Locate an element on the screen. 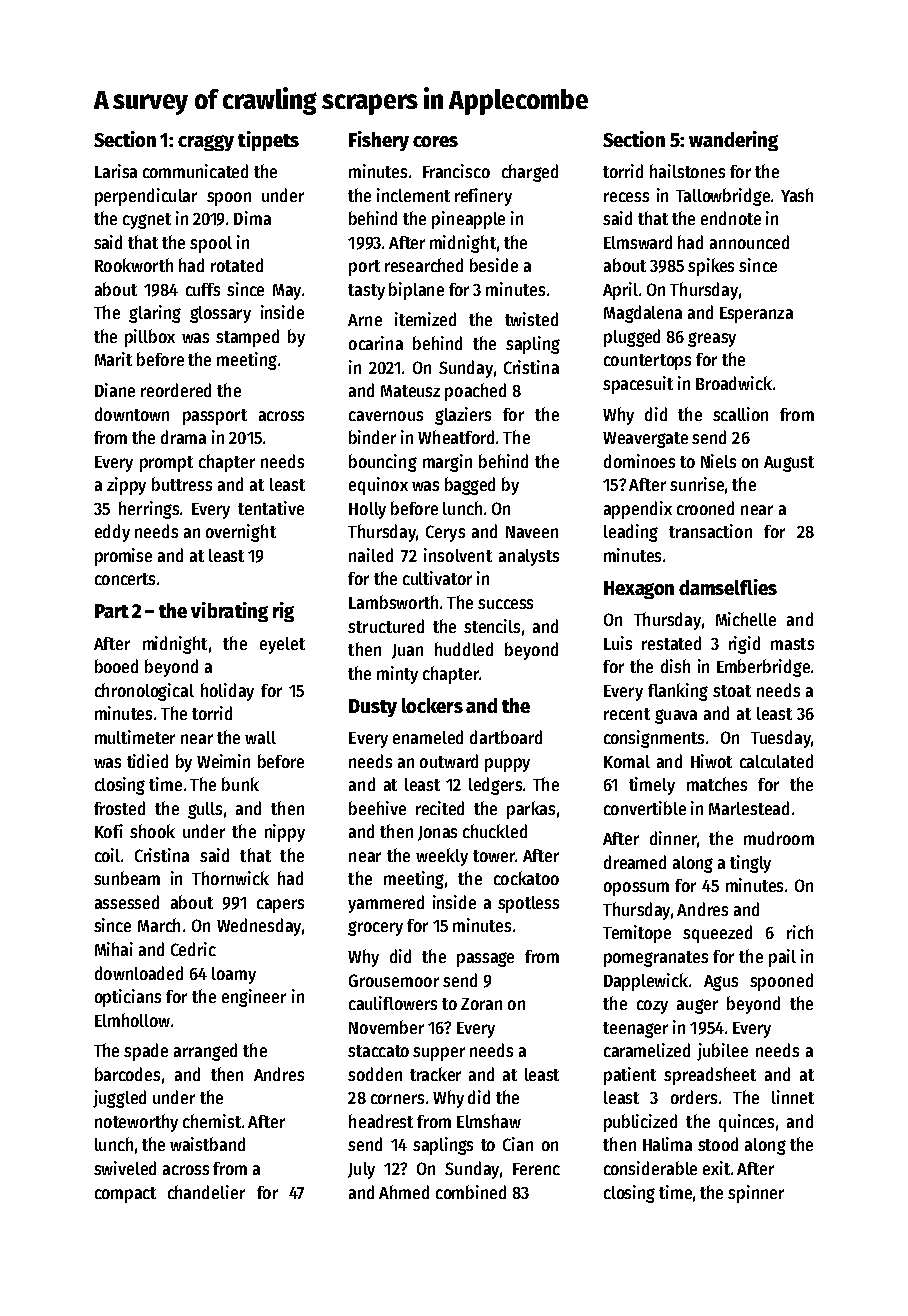 The width and height of the screenshot is (908, 1316). Rookworth is located at coordinates (134, 265).
